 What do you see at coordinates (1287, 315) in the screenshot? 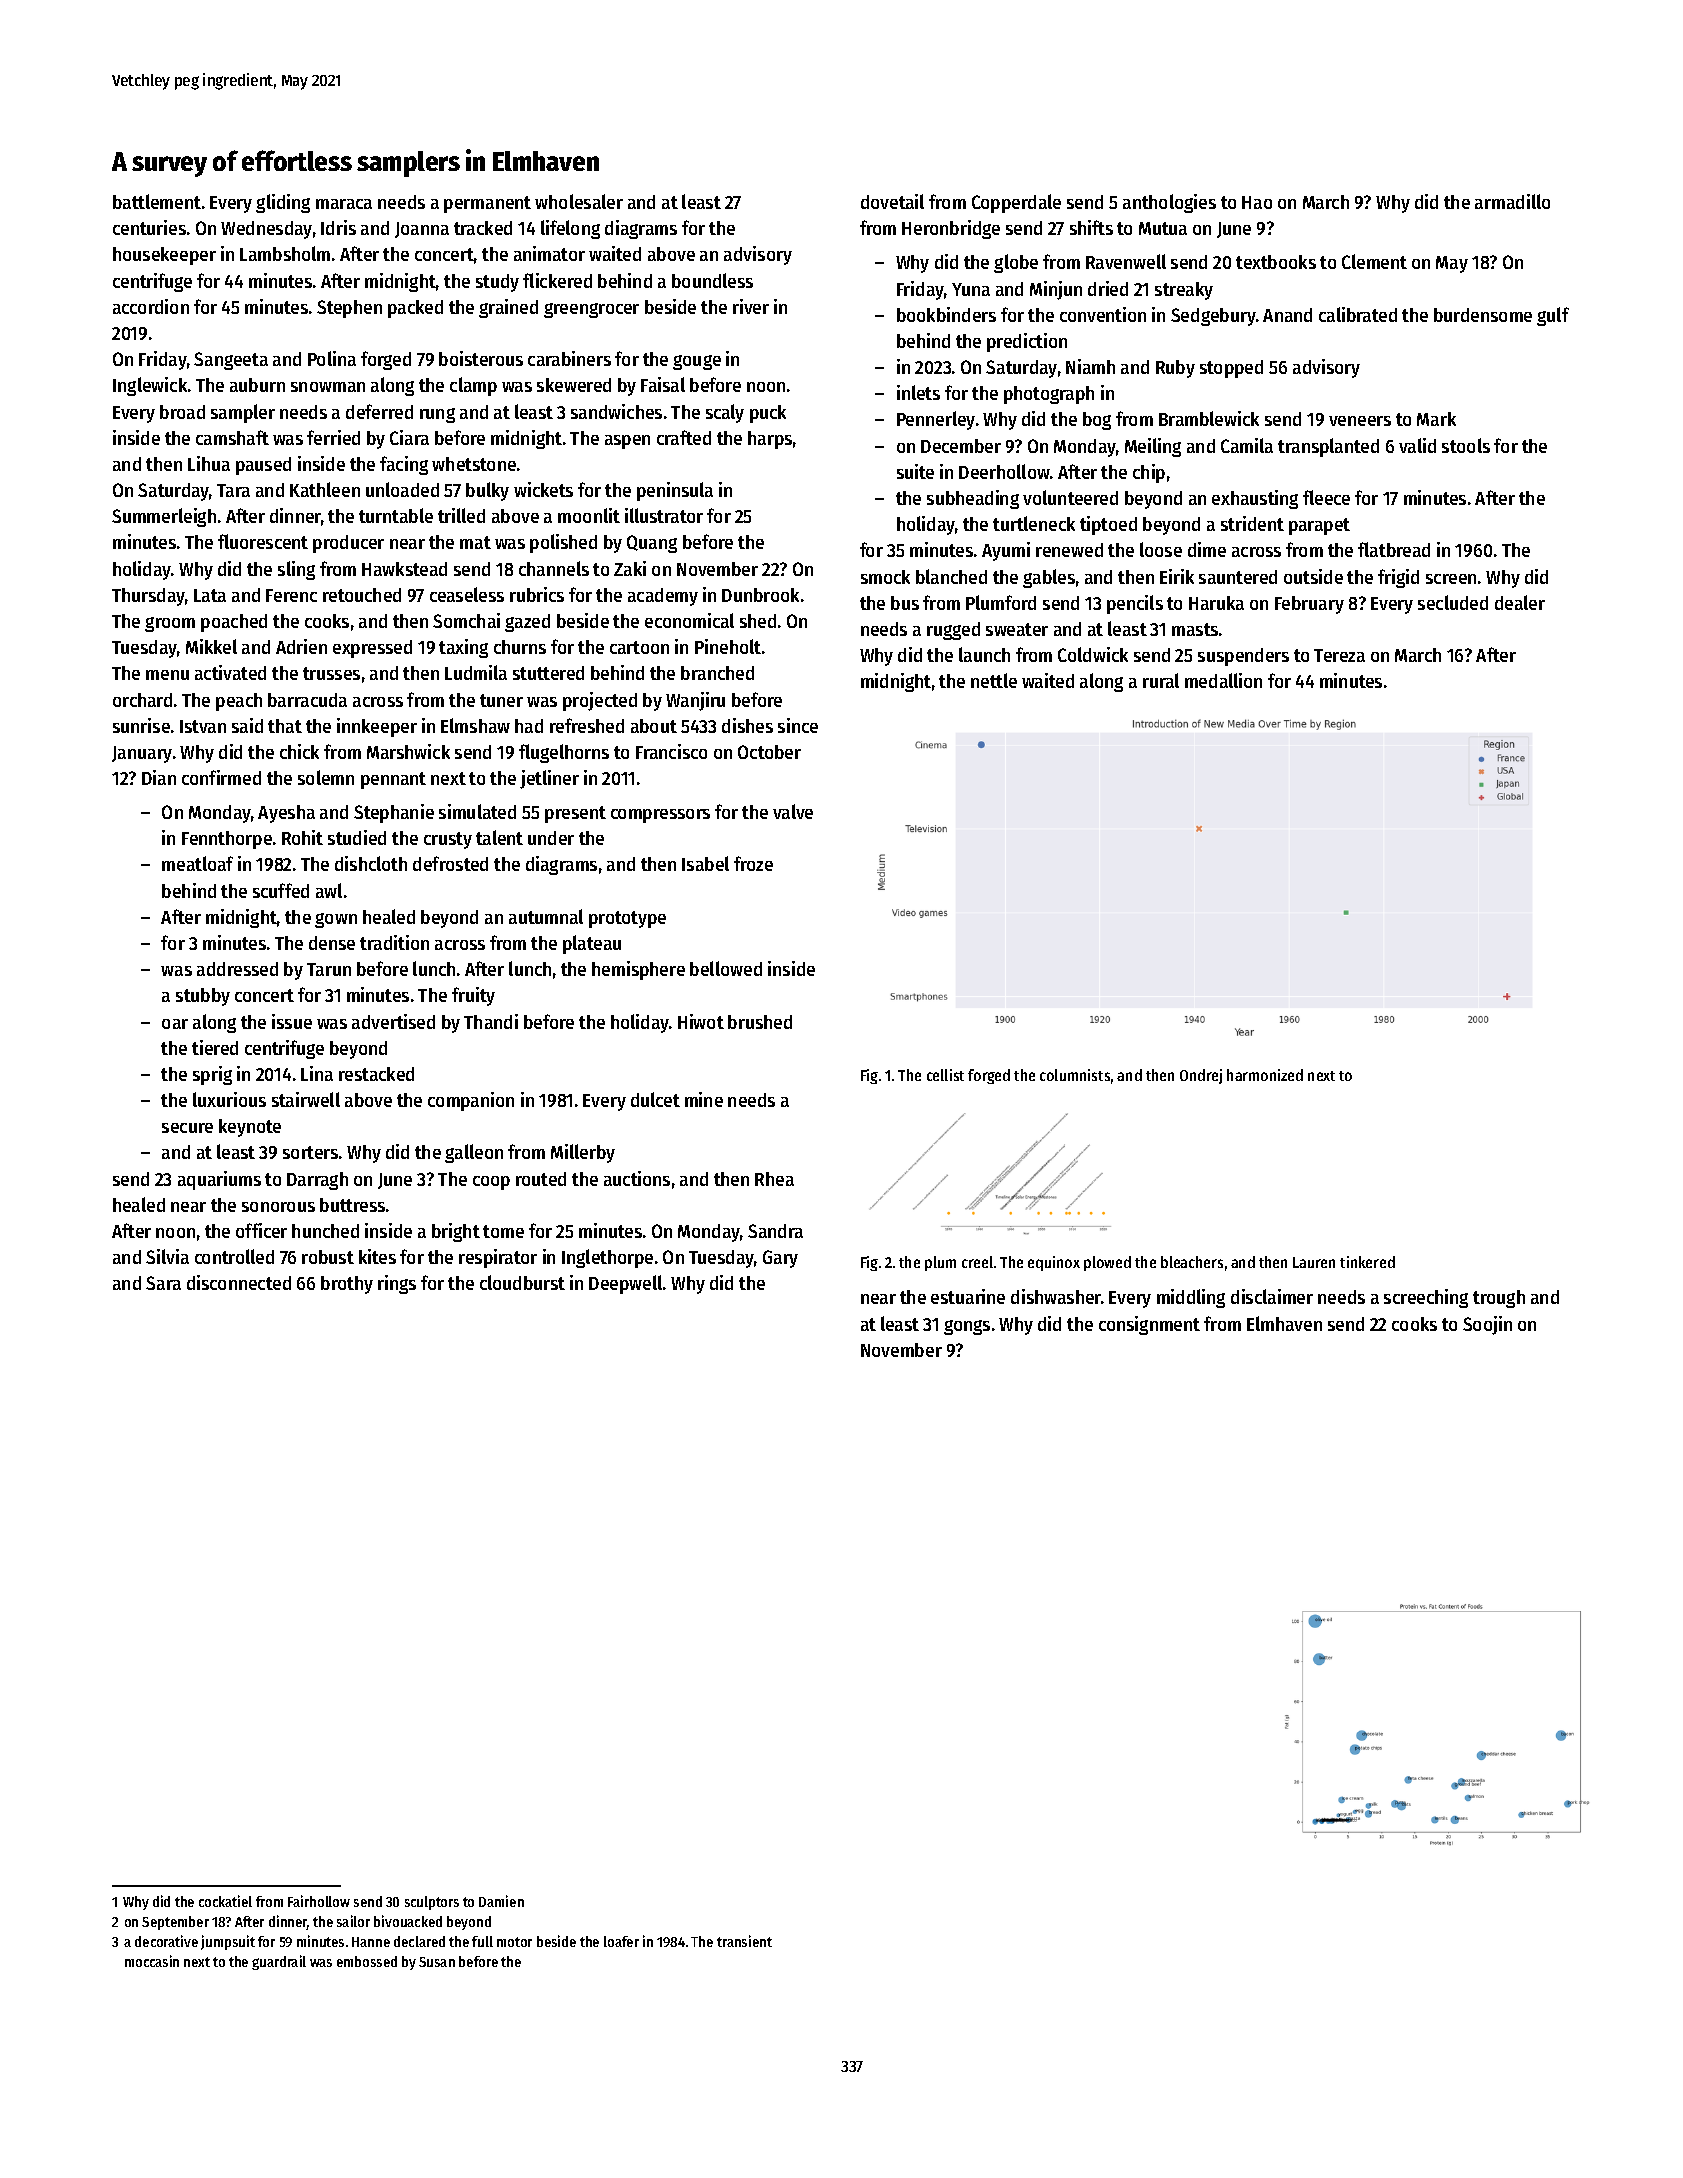
I see `Anand` at bounding box center [1287, 315].
